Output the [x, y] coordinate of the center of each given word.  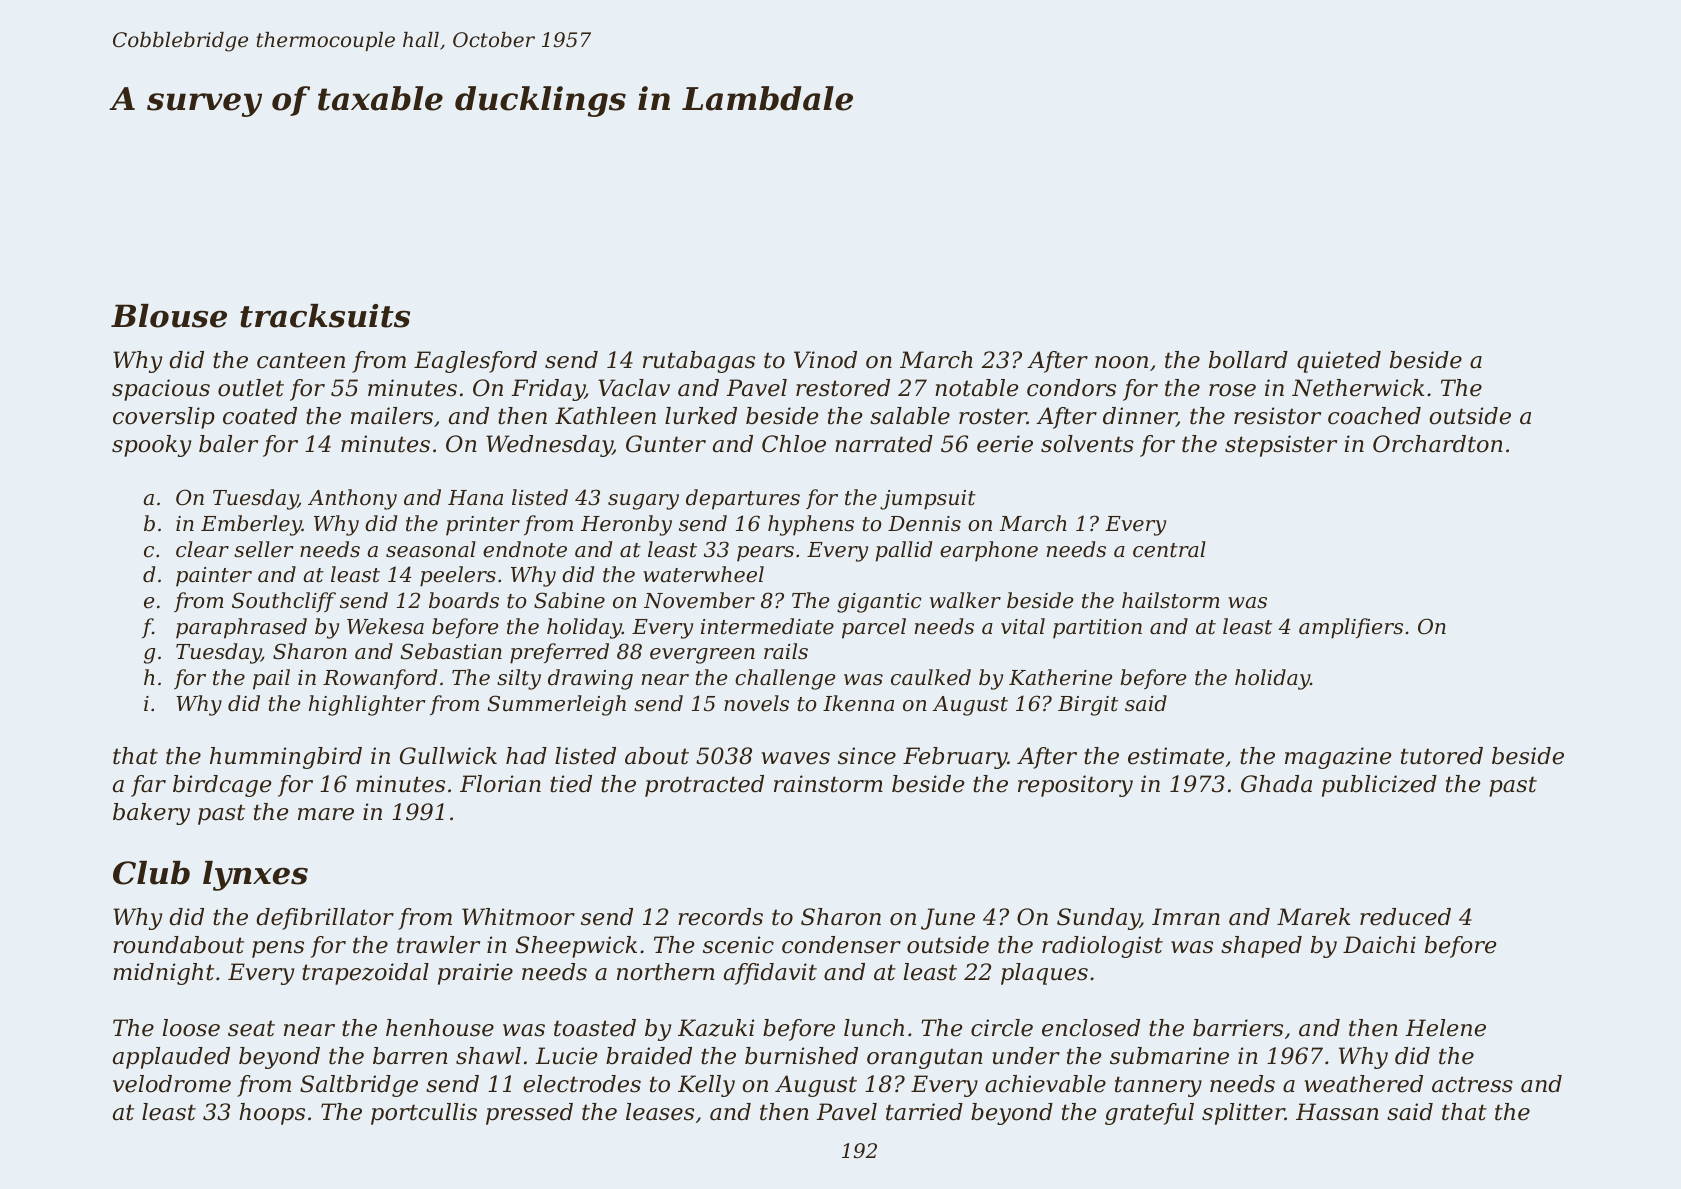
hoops [272, 1114]
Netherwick [1358, 388]
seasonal [431, 549]
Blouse [169, 316]
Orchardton [1438, 444]
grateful [1149, 1114]
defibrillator [325, 919]
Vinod [825, 360]
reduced [1405, 917]
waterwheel [703, 574]
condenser [841, 945]
